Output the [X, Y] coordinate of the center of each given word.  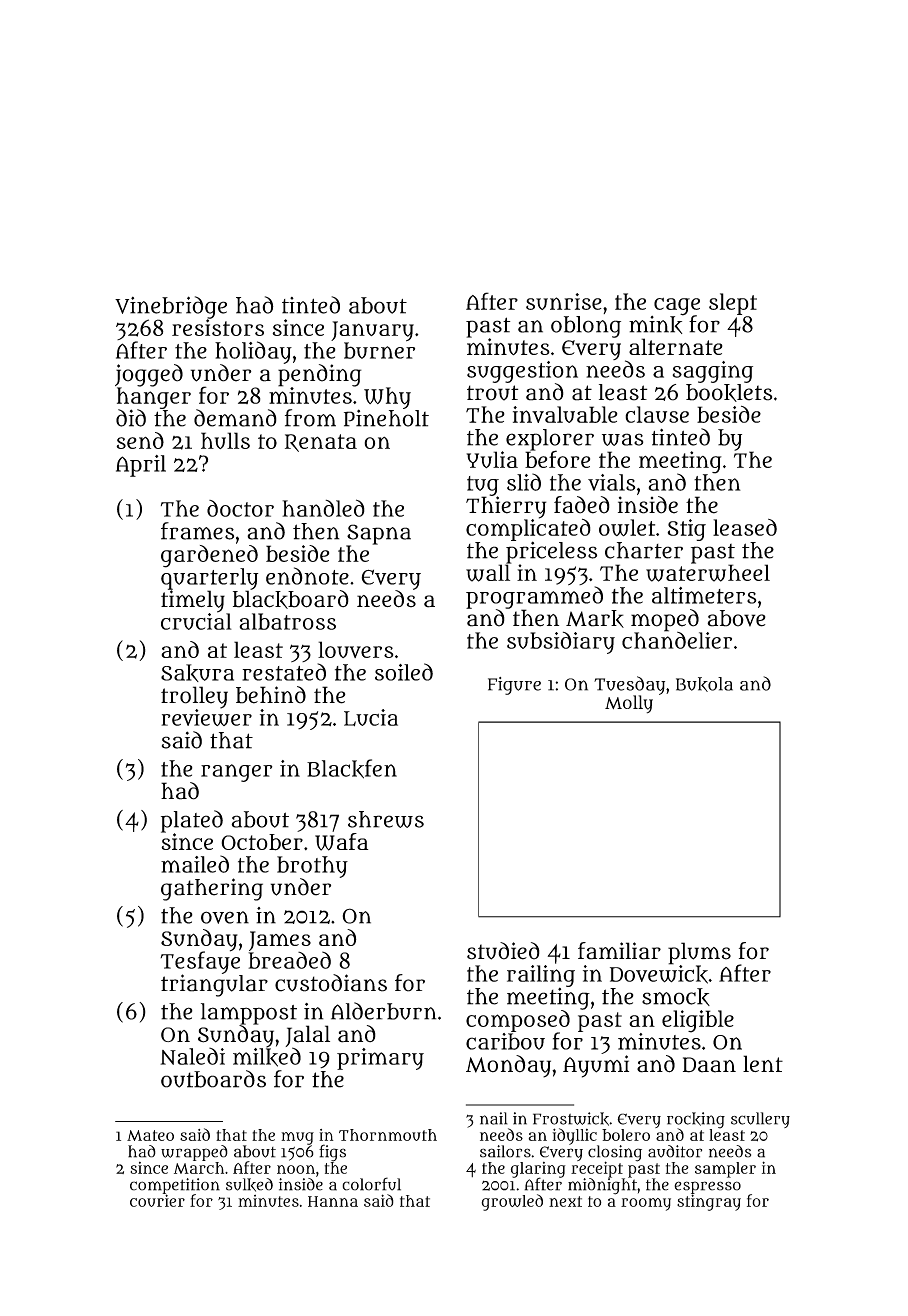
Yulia [492, 459]
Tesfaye [200, 962]
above [736, 618]
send [140, 440]
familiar [619, 951]
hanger [154, 398]
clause [657, 414]
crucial [196, 621]
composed [518, 1021]
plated [192, 821]
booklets [729, 393]
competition [175, 1186]
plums [699, 953]
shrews [386, 819]
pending [320, 375]
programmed [534, 597]
